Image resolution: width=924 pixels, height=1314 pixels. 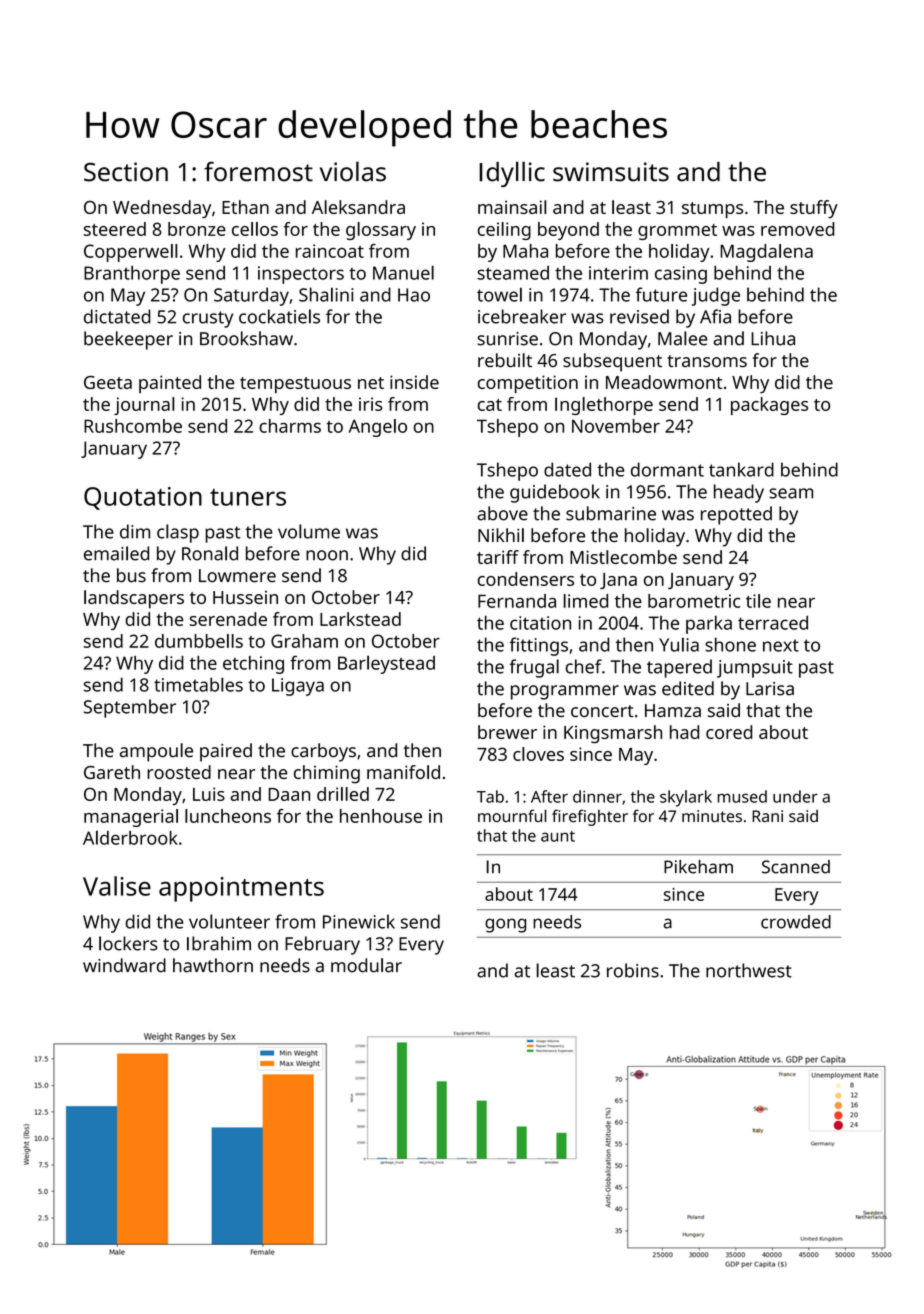 What do you see at coordinates (538, 754) in the document?
I see `cloves` at bounding box center [538, 754].
